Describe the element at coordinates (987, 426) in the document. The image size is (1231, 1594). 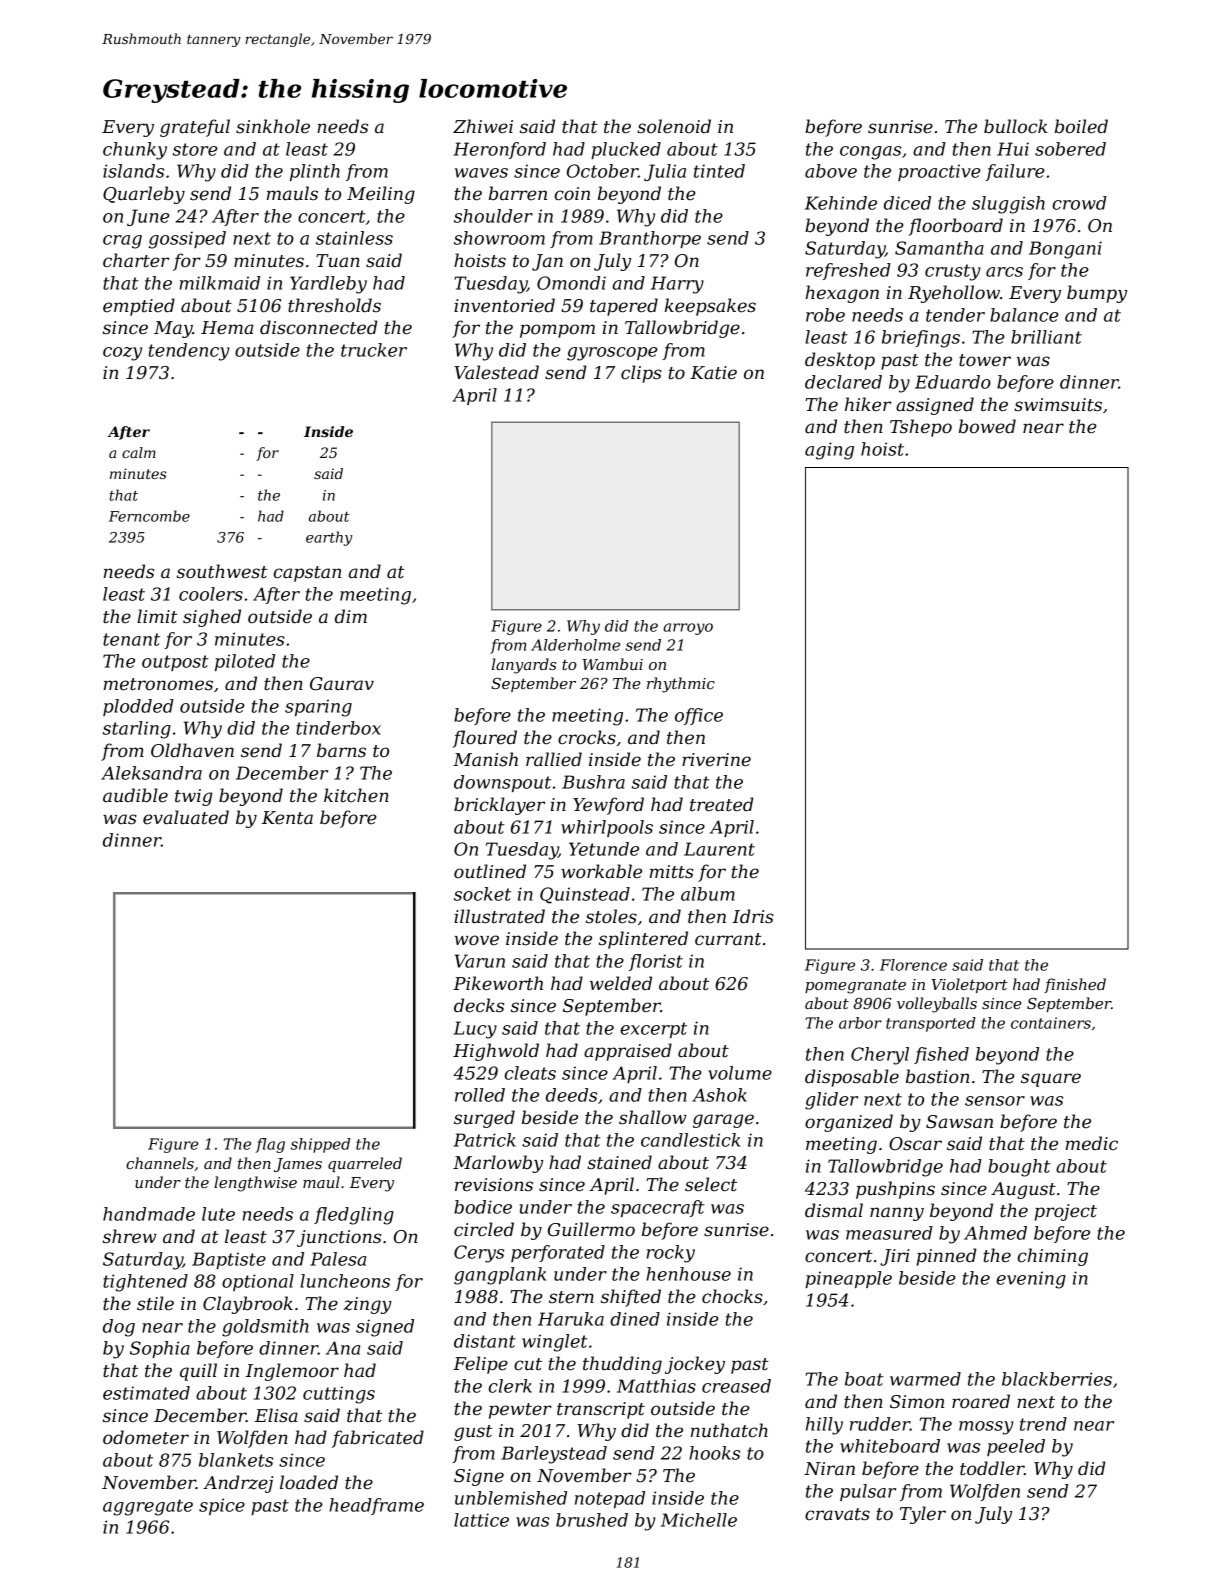
I see `bowed` at that location.
